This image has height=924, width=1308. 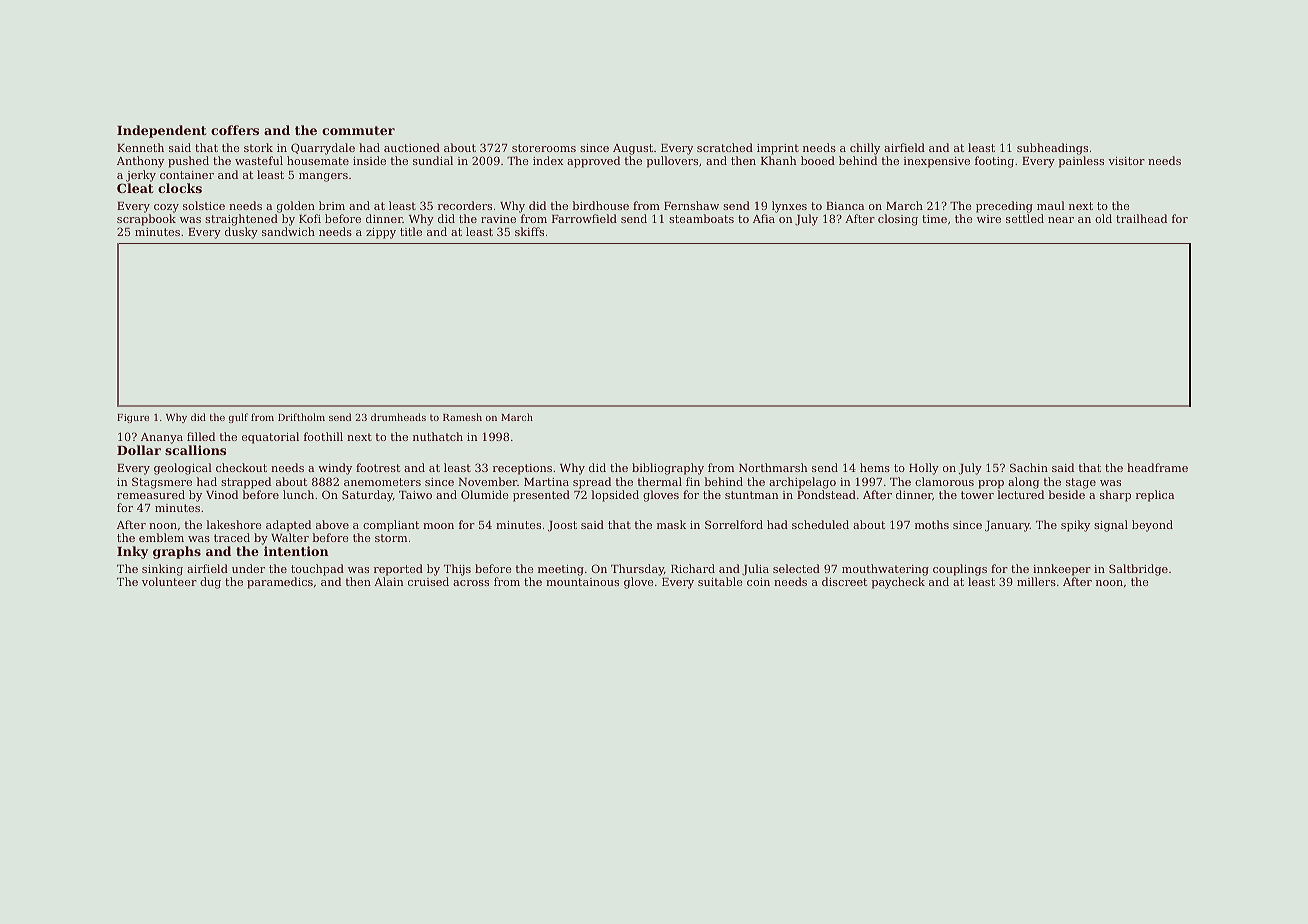 I want to click on closing, so click(x=898, y=220).
